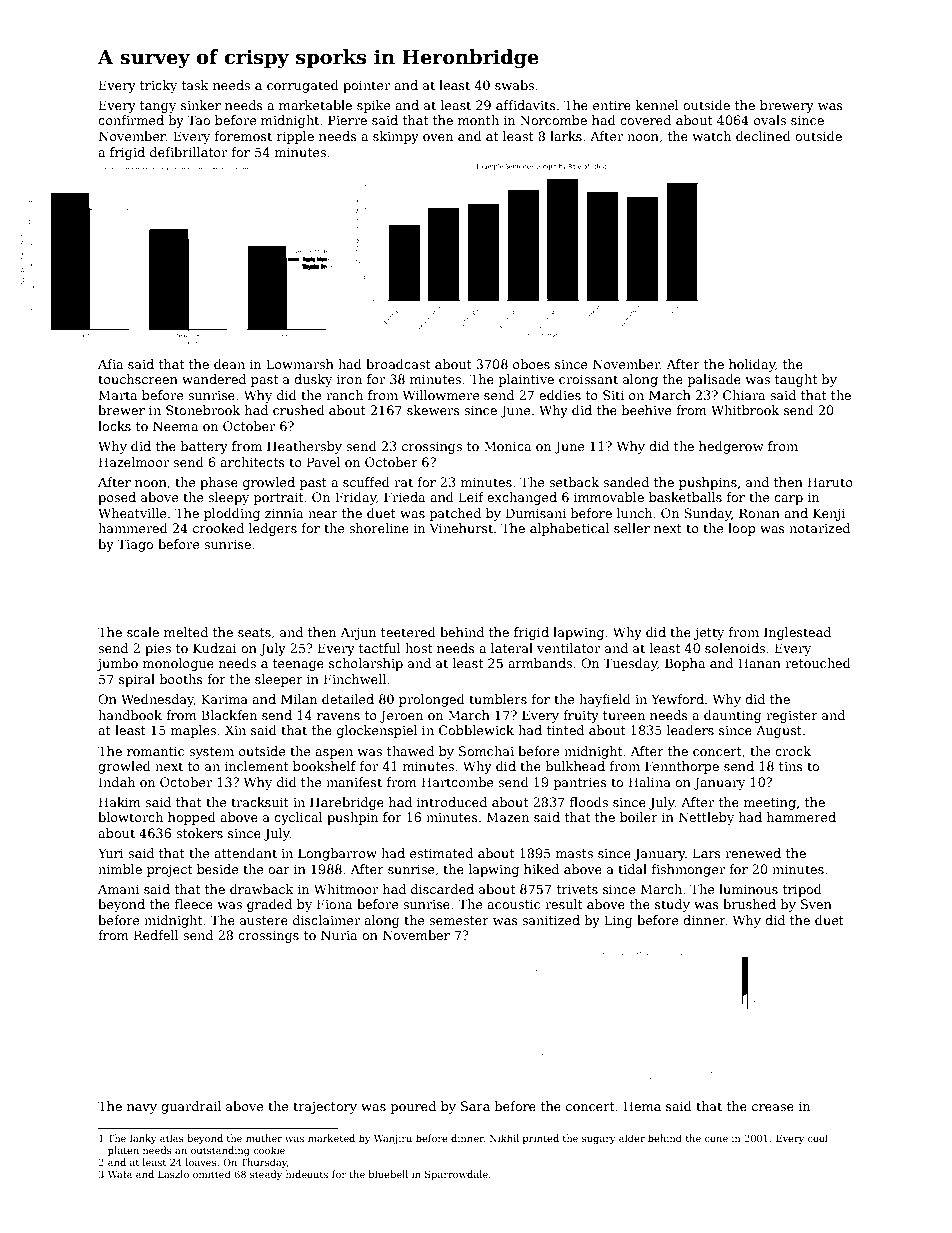  Describe the element at coordinates (155, 751) in the image. I see `romantic` at that location.
